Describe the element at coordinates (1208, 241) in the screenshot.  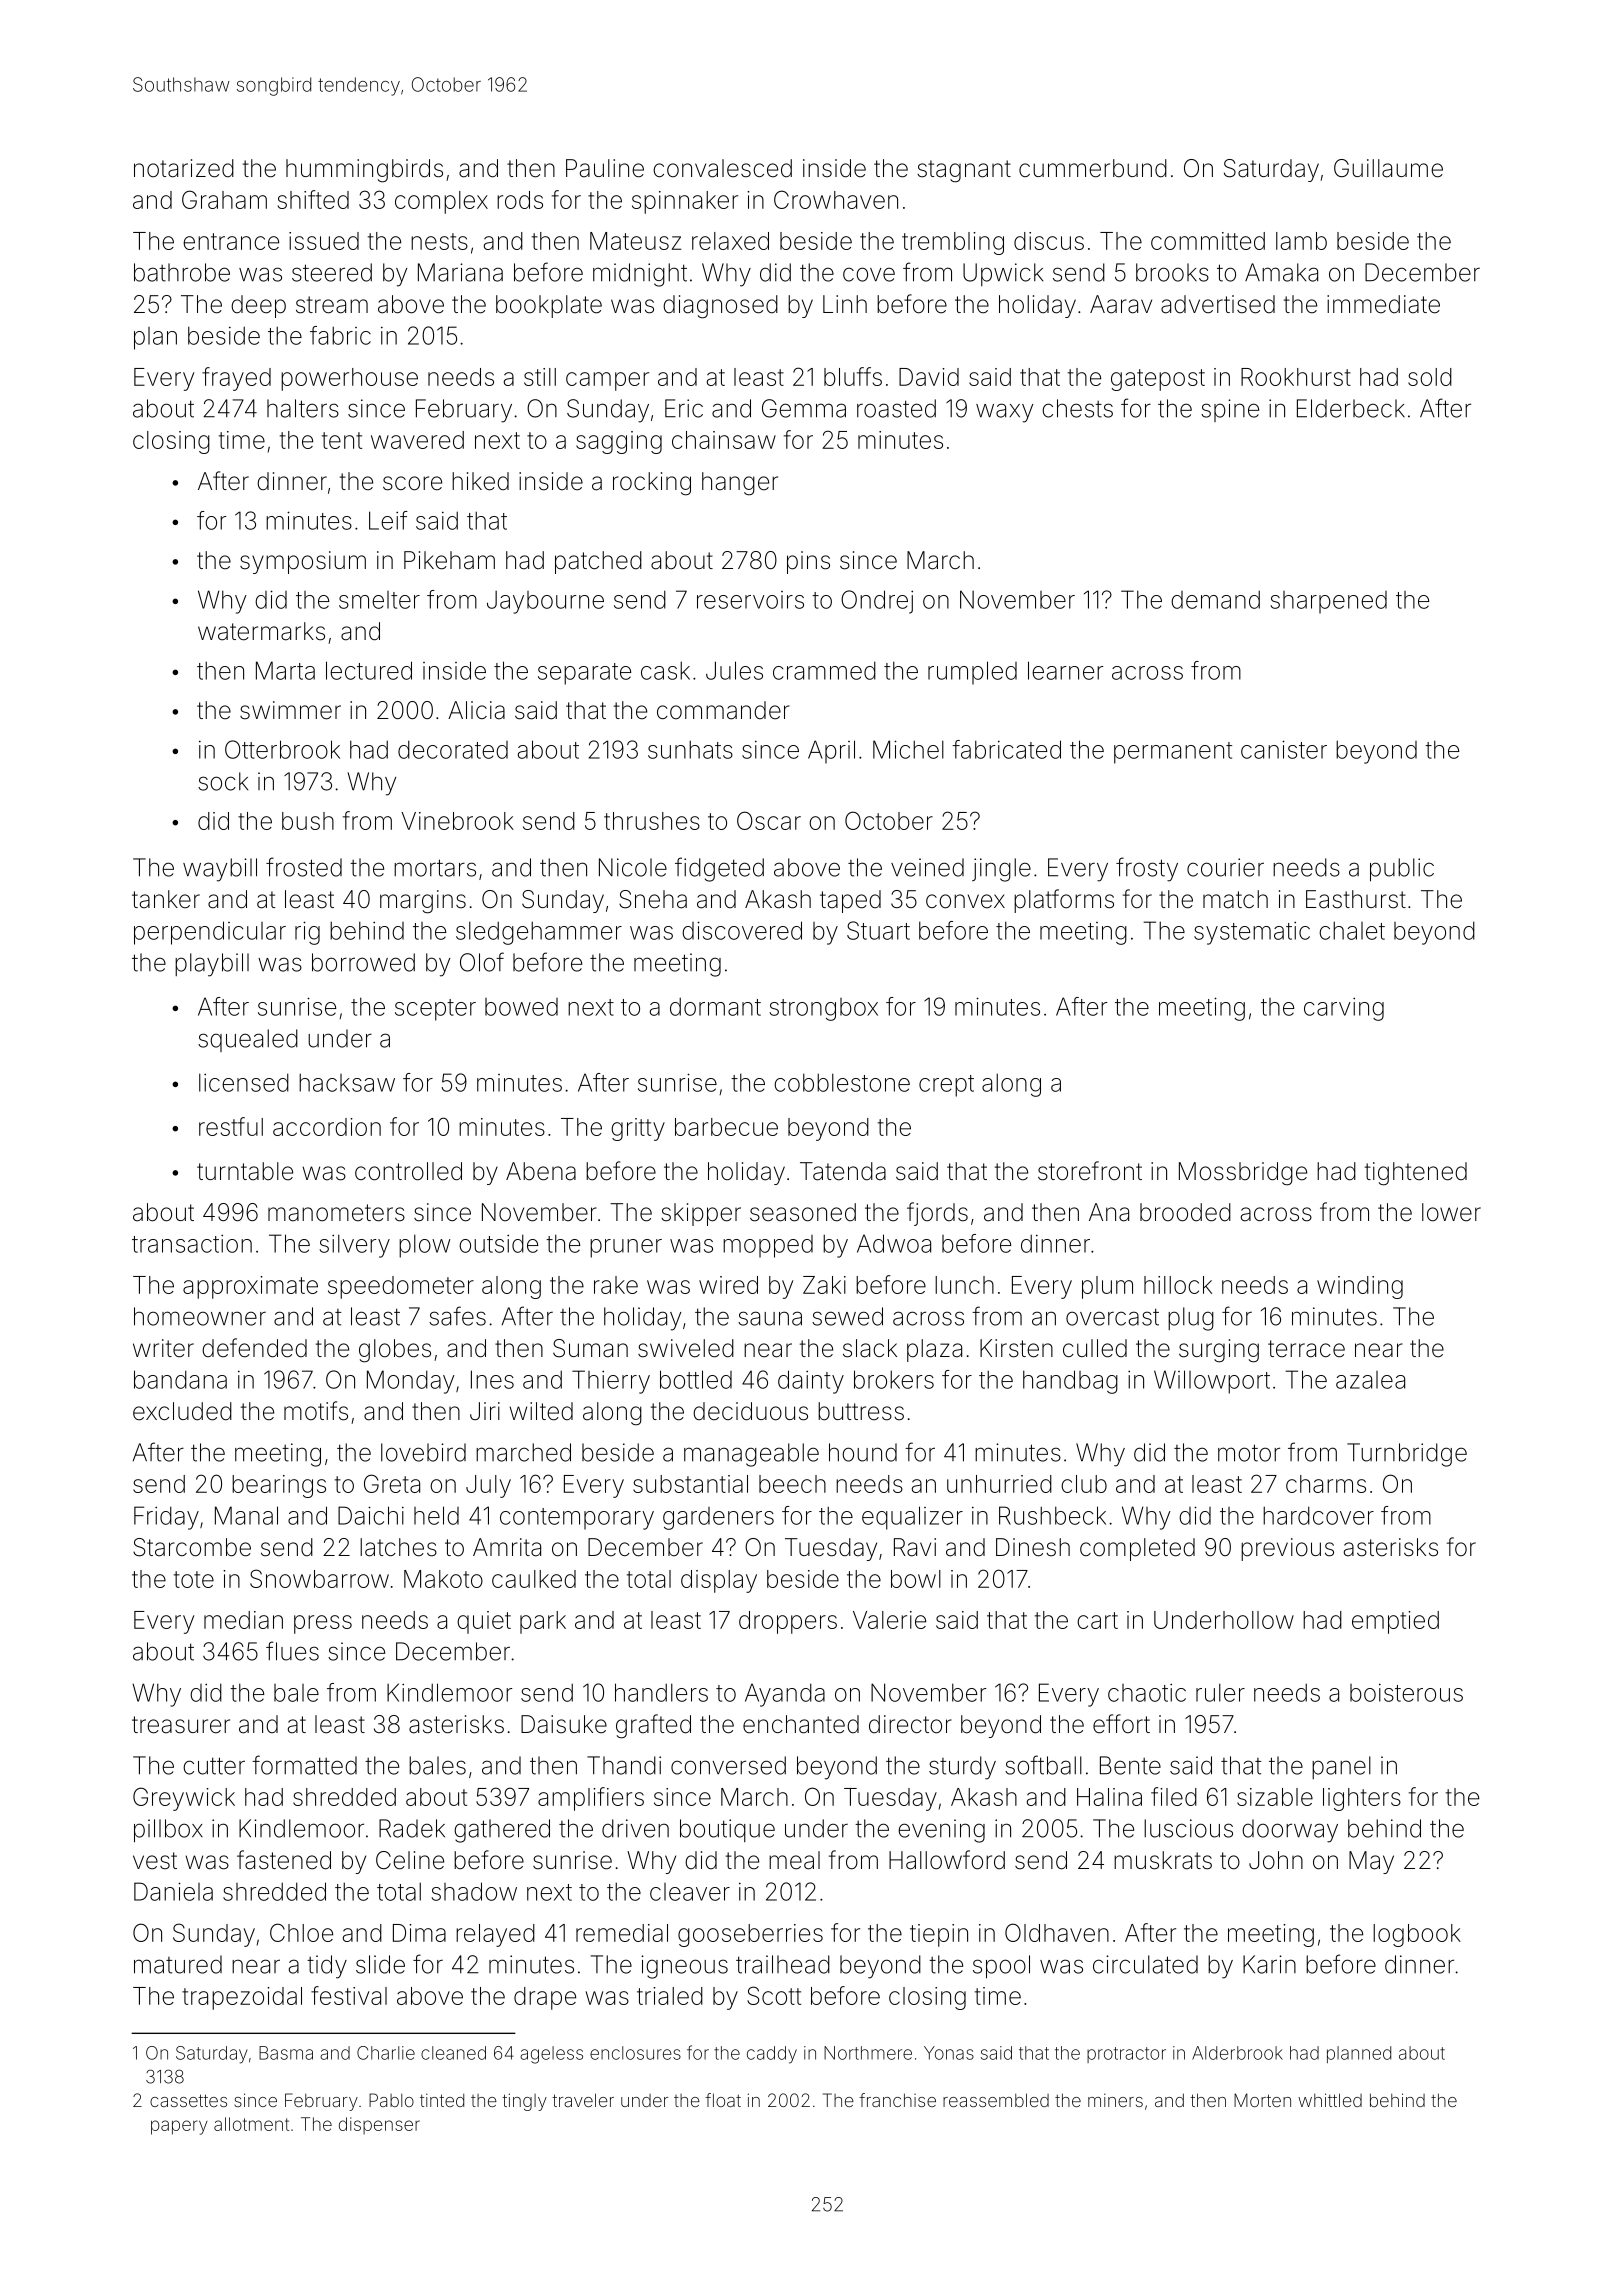
I see `committed` at that location.
